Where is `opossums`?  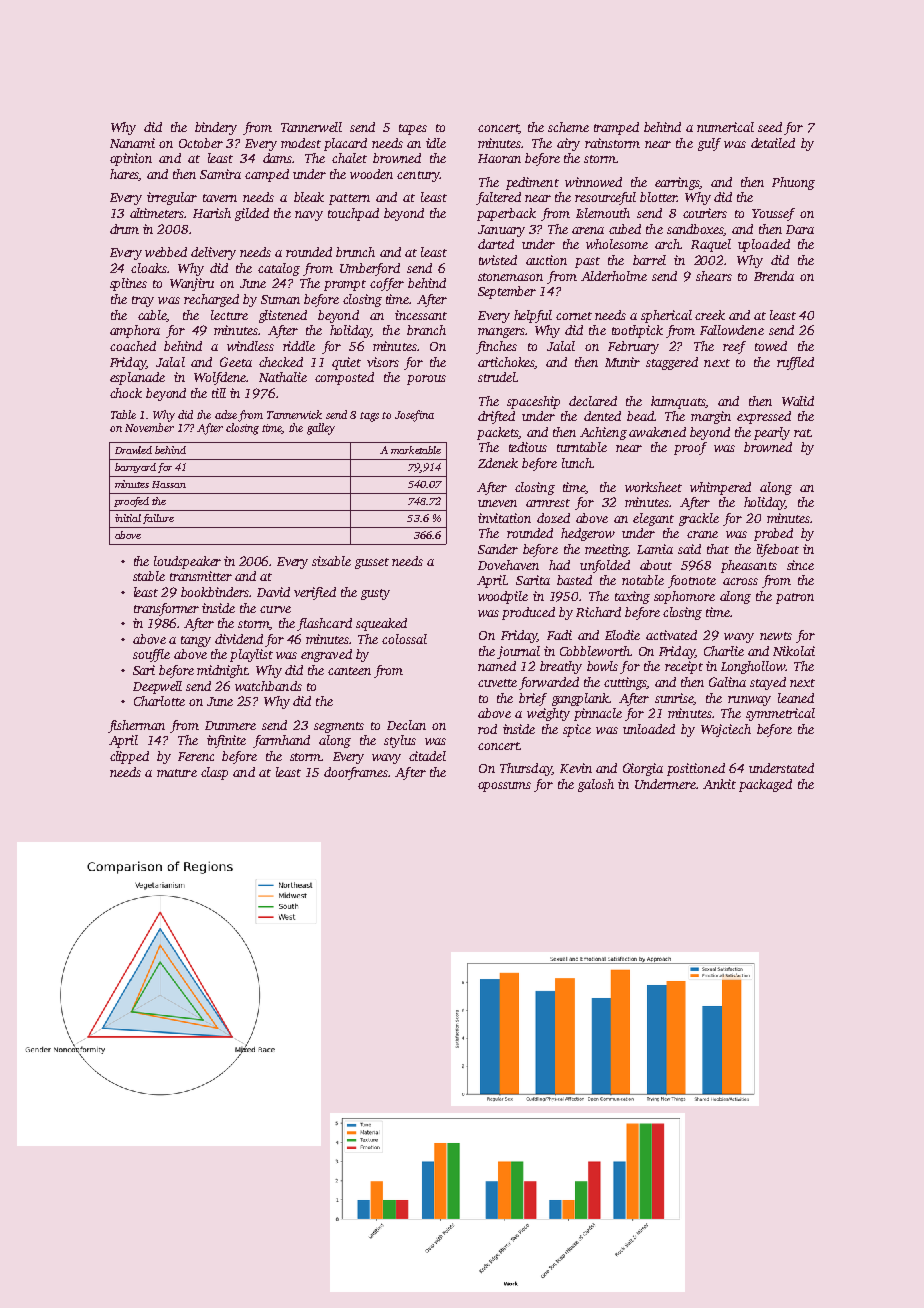 opossums is located at coordinates (504, 787).
